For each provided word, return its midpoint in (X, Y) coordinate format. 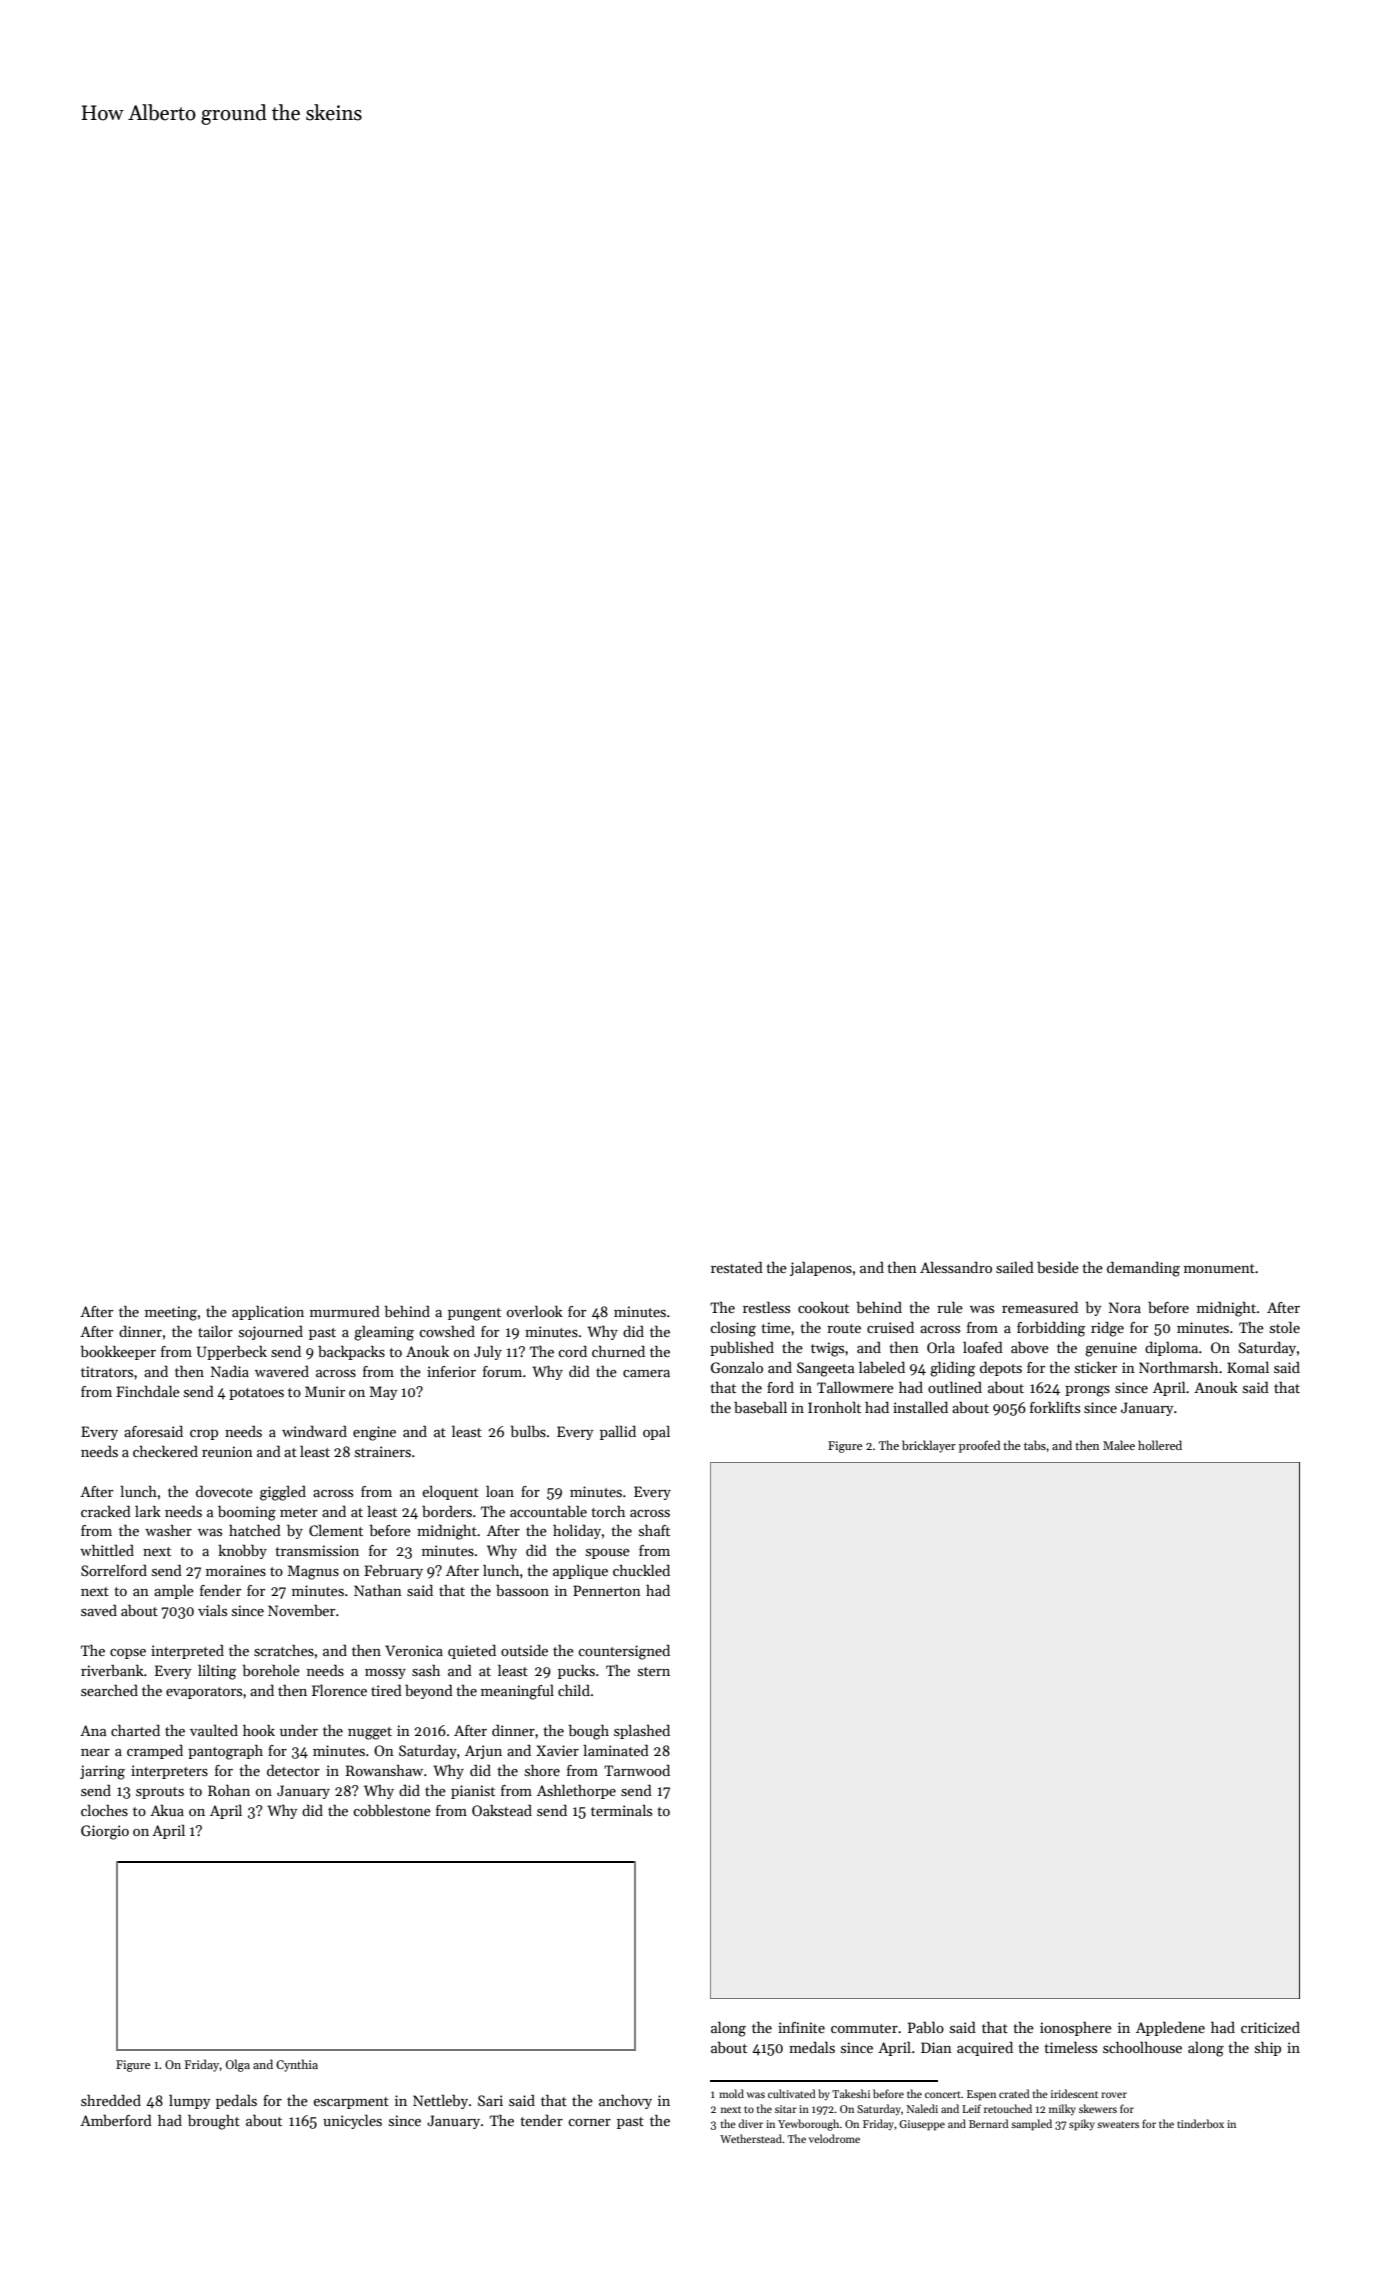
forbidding (1051, 1329)
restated (737, 1267)
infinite (801, 2027)
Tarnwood (637, 1770)
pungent (474, 1314)
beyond (429, 1692)
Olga (238, 2065)
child (574, 1690)
